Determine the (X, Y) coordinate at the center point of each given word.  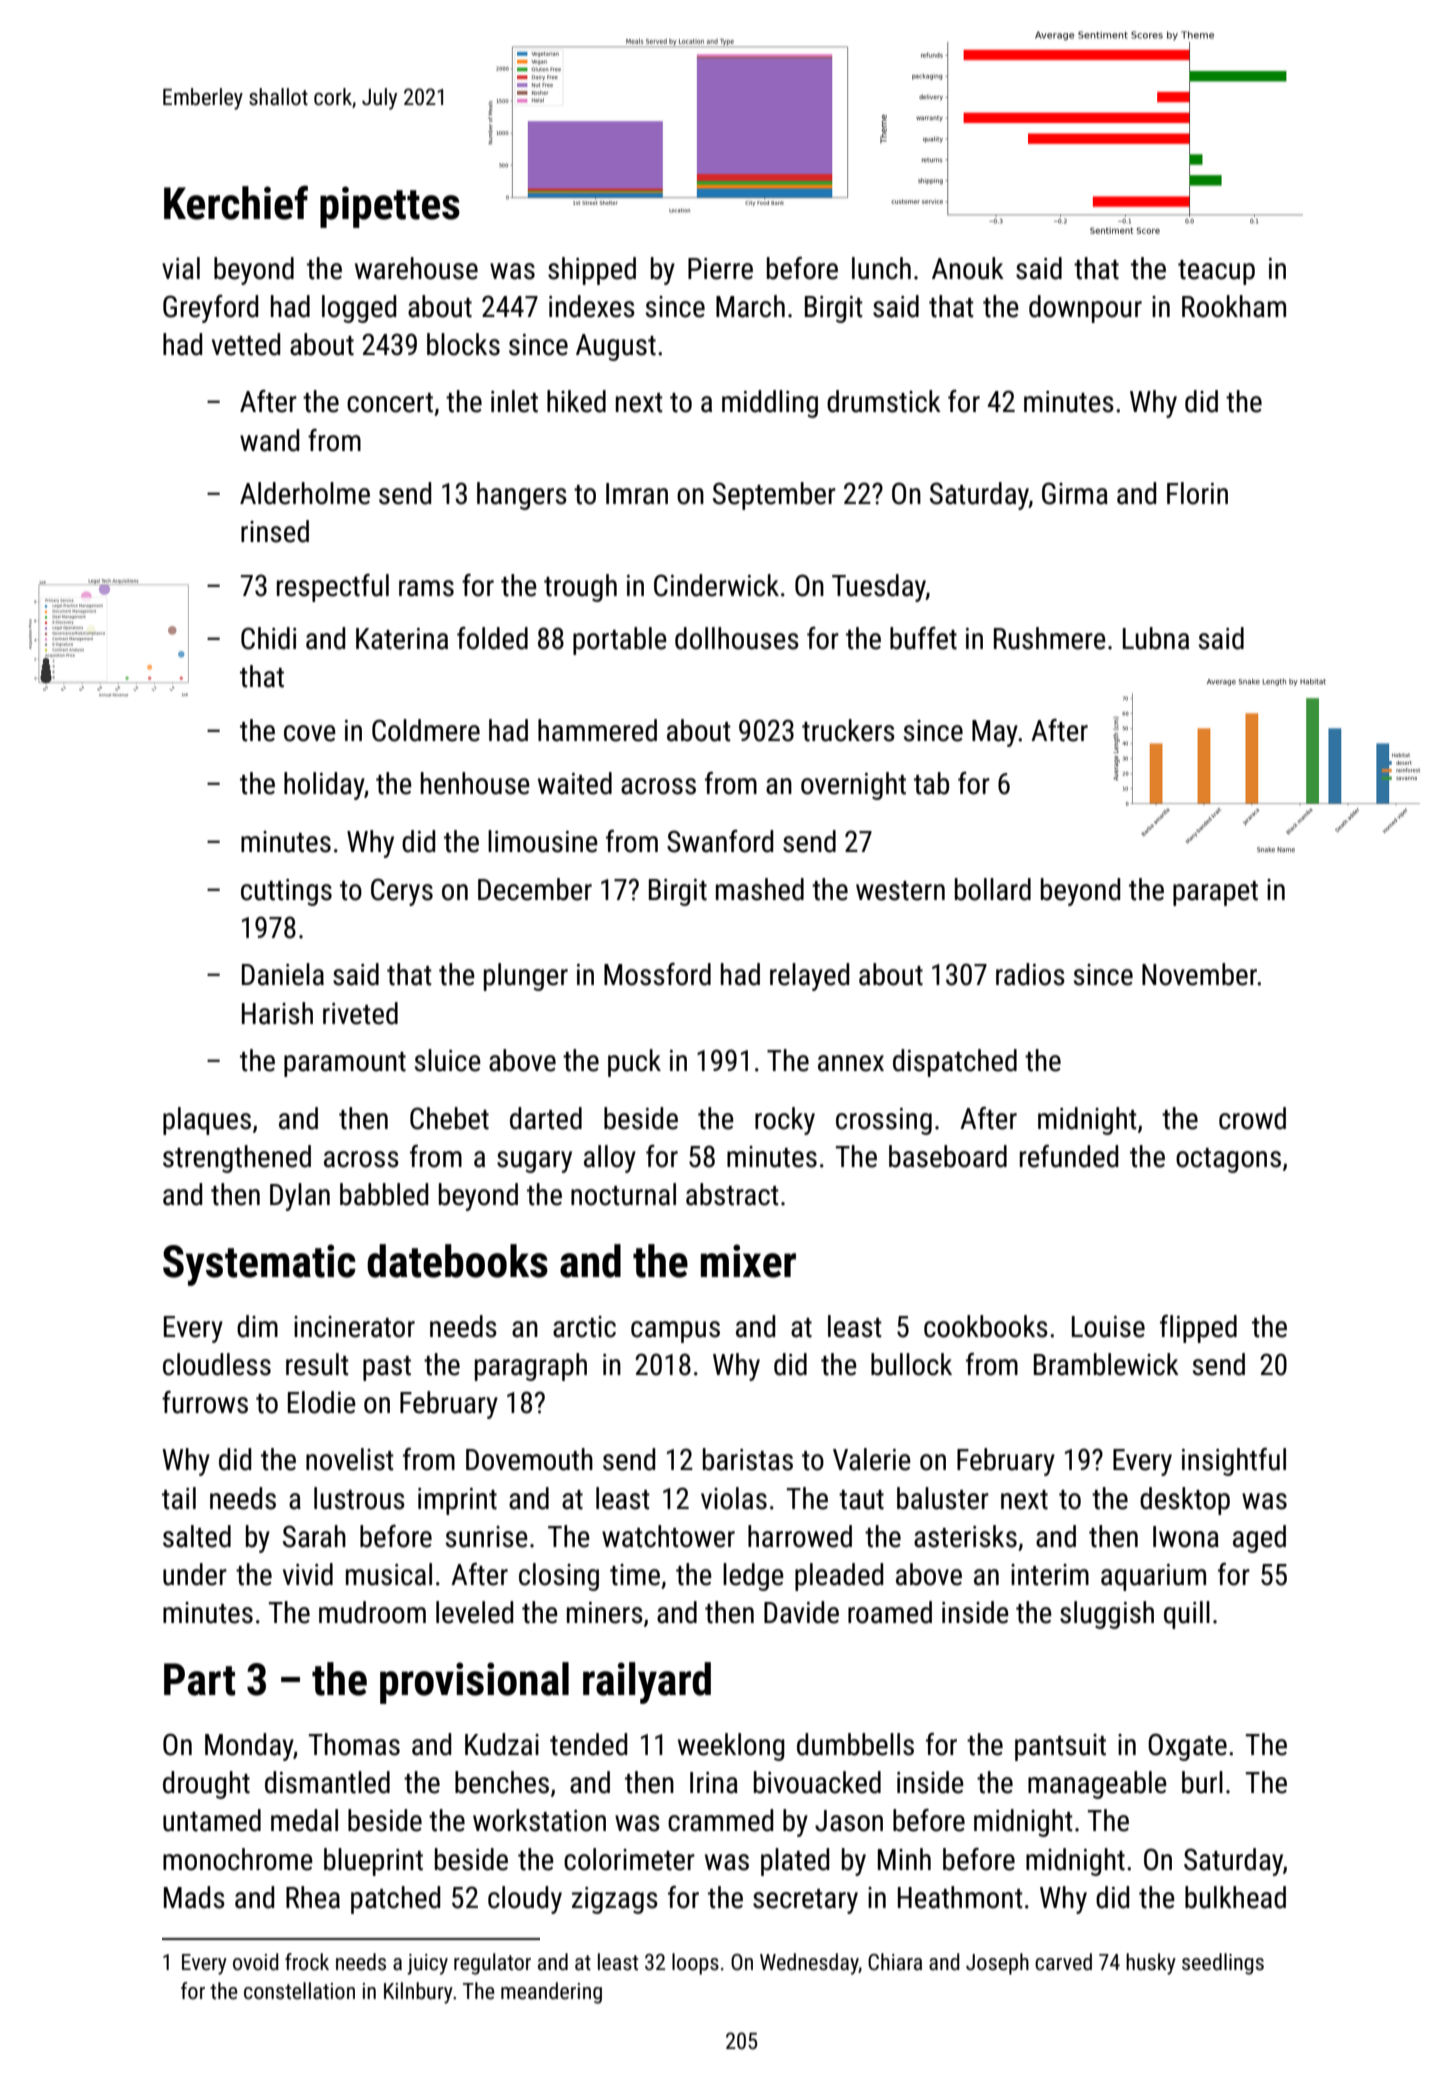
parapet (1215, 893)
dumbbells (855, 1744)
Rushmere (1050, 638)
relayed (809, 977)
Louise (1108, 1327)
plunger (526, 977)
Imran (637, 494)
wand (269, 440)
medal (304, 1820)
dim (257, 1326)
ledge (753, 1577)
